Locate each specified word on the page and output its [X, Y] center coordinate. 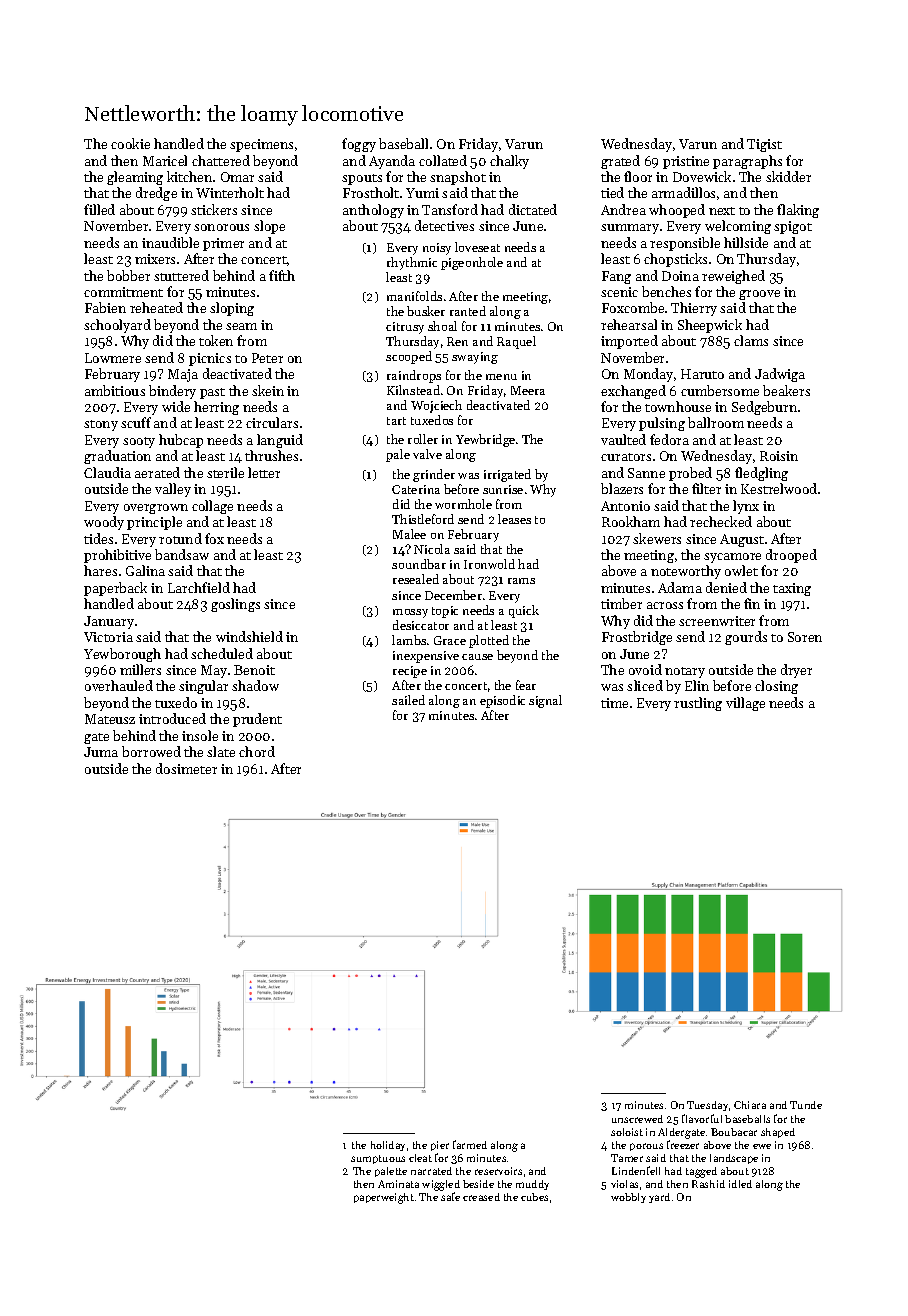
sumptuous [378, 1159]
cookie [130, 143]
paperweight [384, 1198]
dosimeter [186, 768]
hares [100, 570]
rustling [698, 704]
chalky [509, 162]
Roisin [779, 456]
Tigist [764, 145]
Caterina [416, 489]
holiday [388, 1146]
